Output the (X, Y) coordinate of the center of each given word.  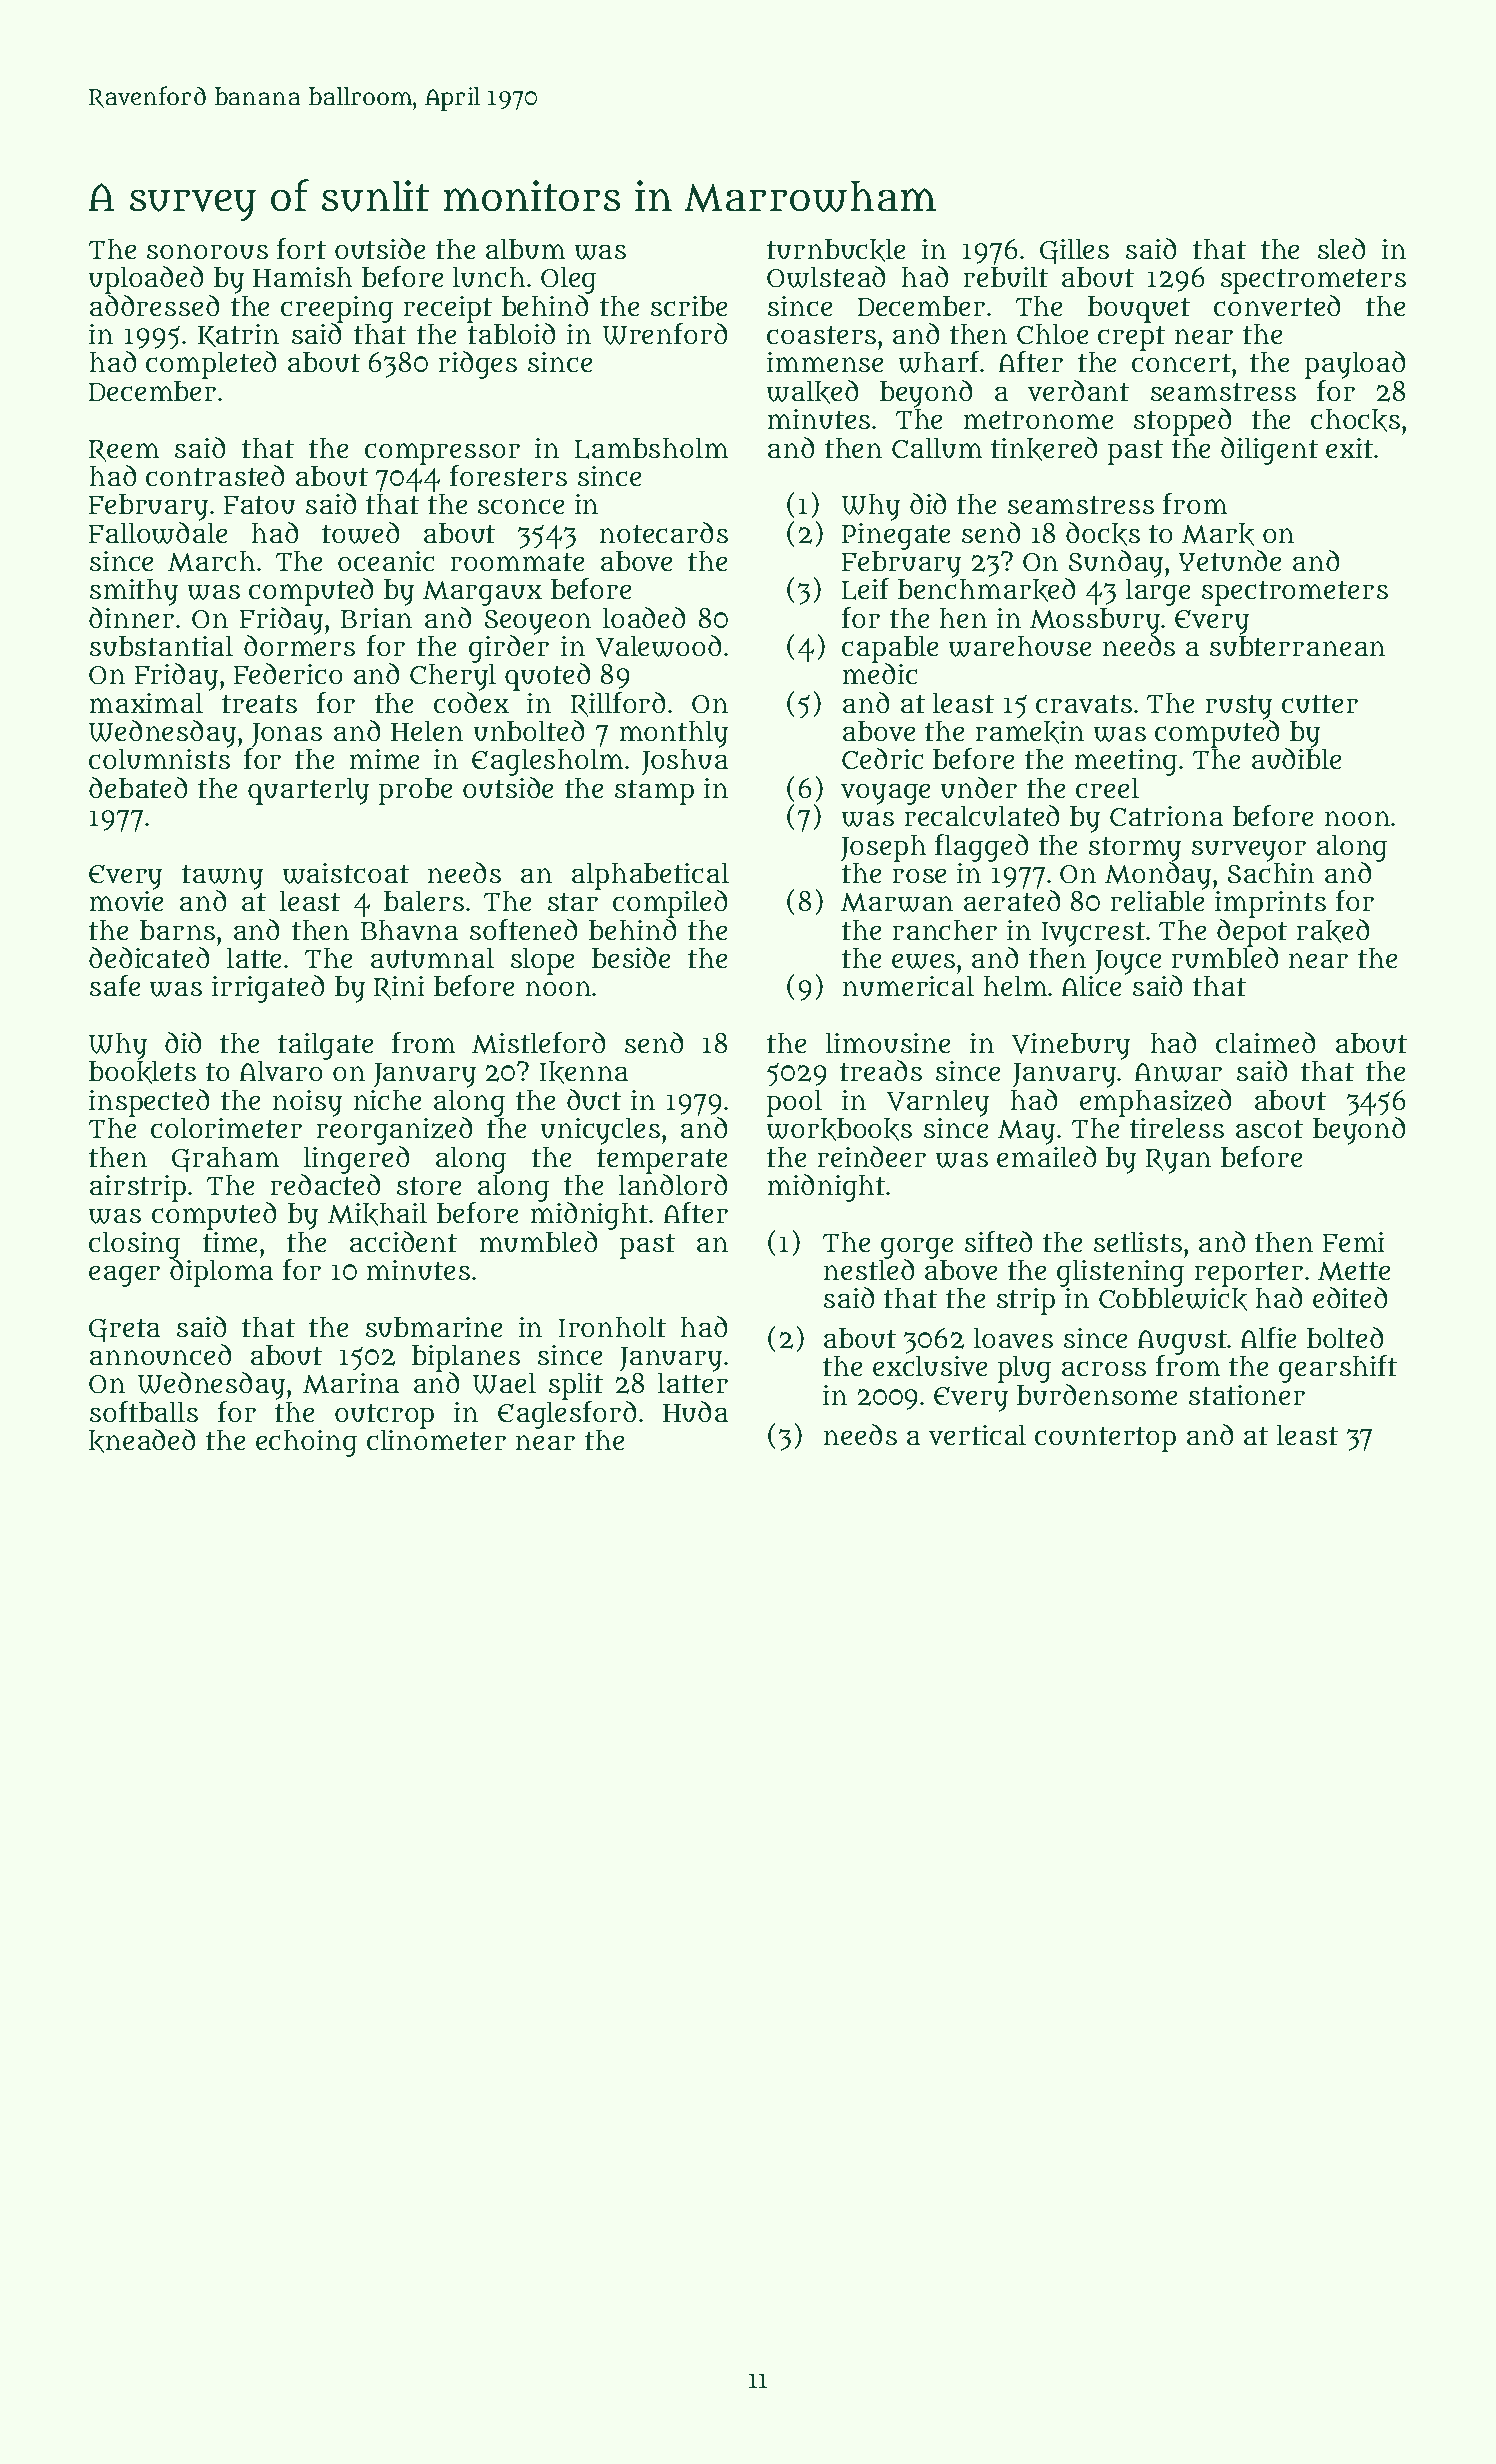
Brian (376, 618)
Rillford (618, 704)
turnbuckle (836, 250)
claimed (1265, 1042)
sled (1341, 248)
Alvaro (281, 1071)
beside (631, 957)
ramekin (1030, 732)
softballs (144, 1411)
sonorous (207, 251)
